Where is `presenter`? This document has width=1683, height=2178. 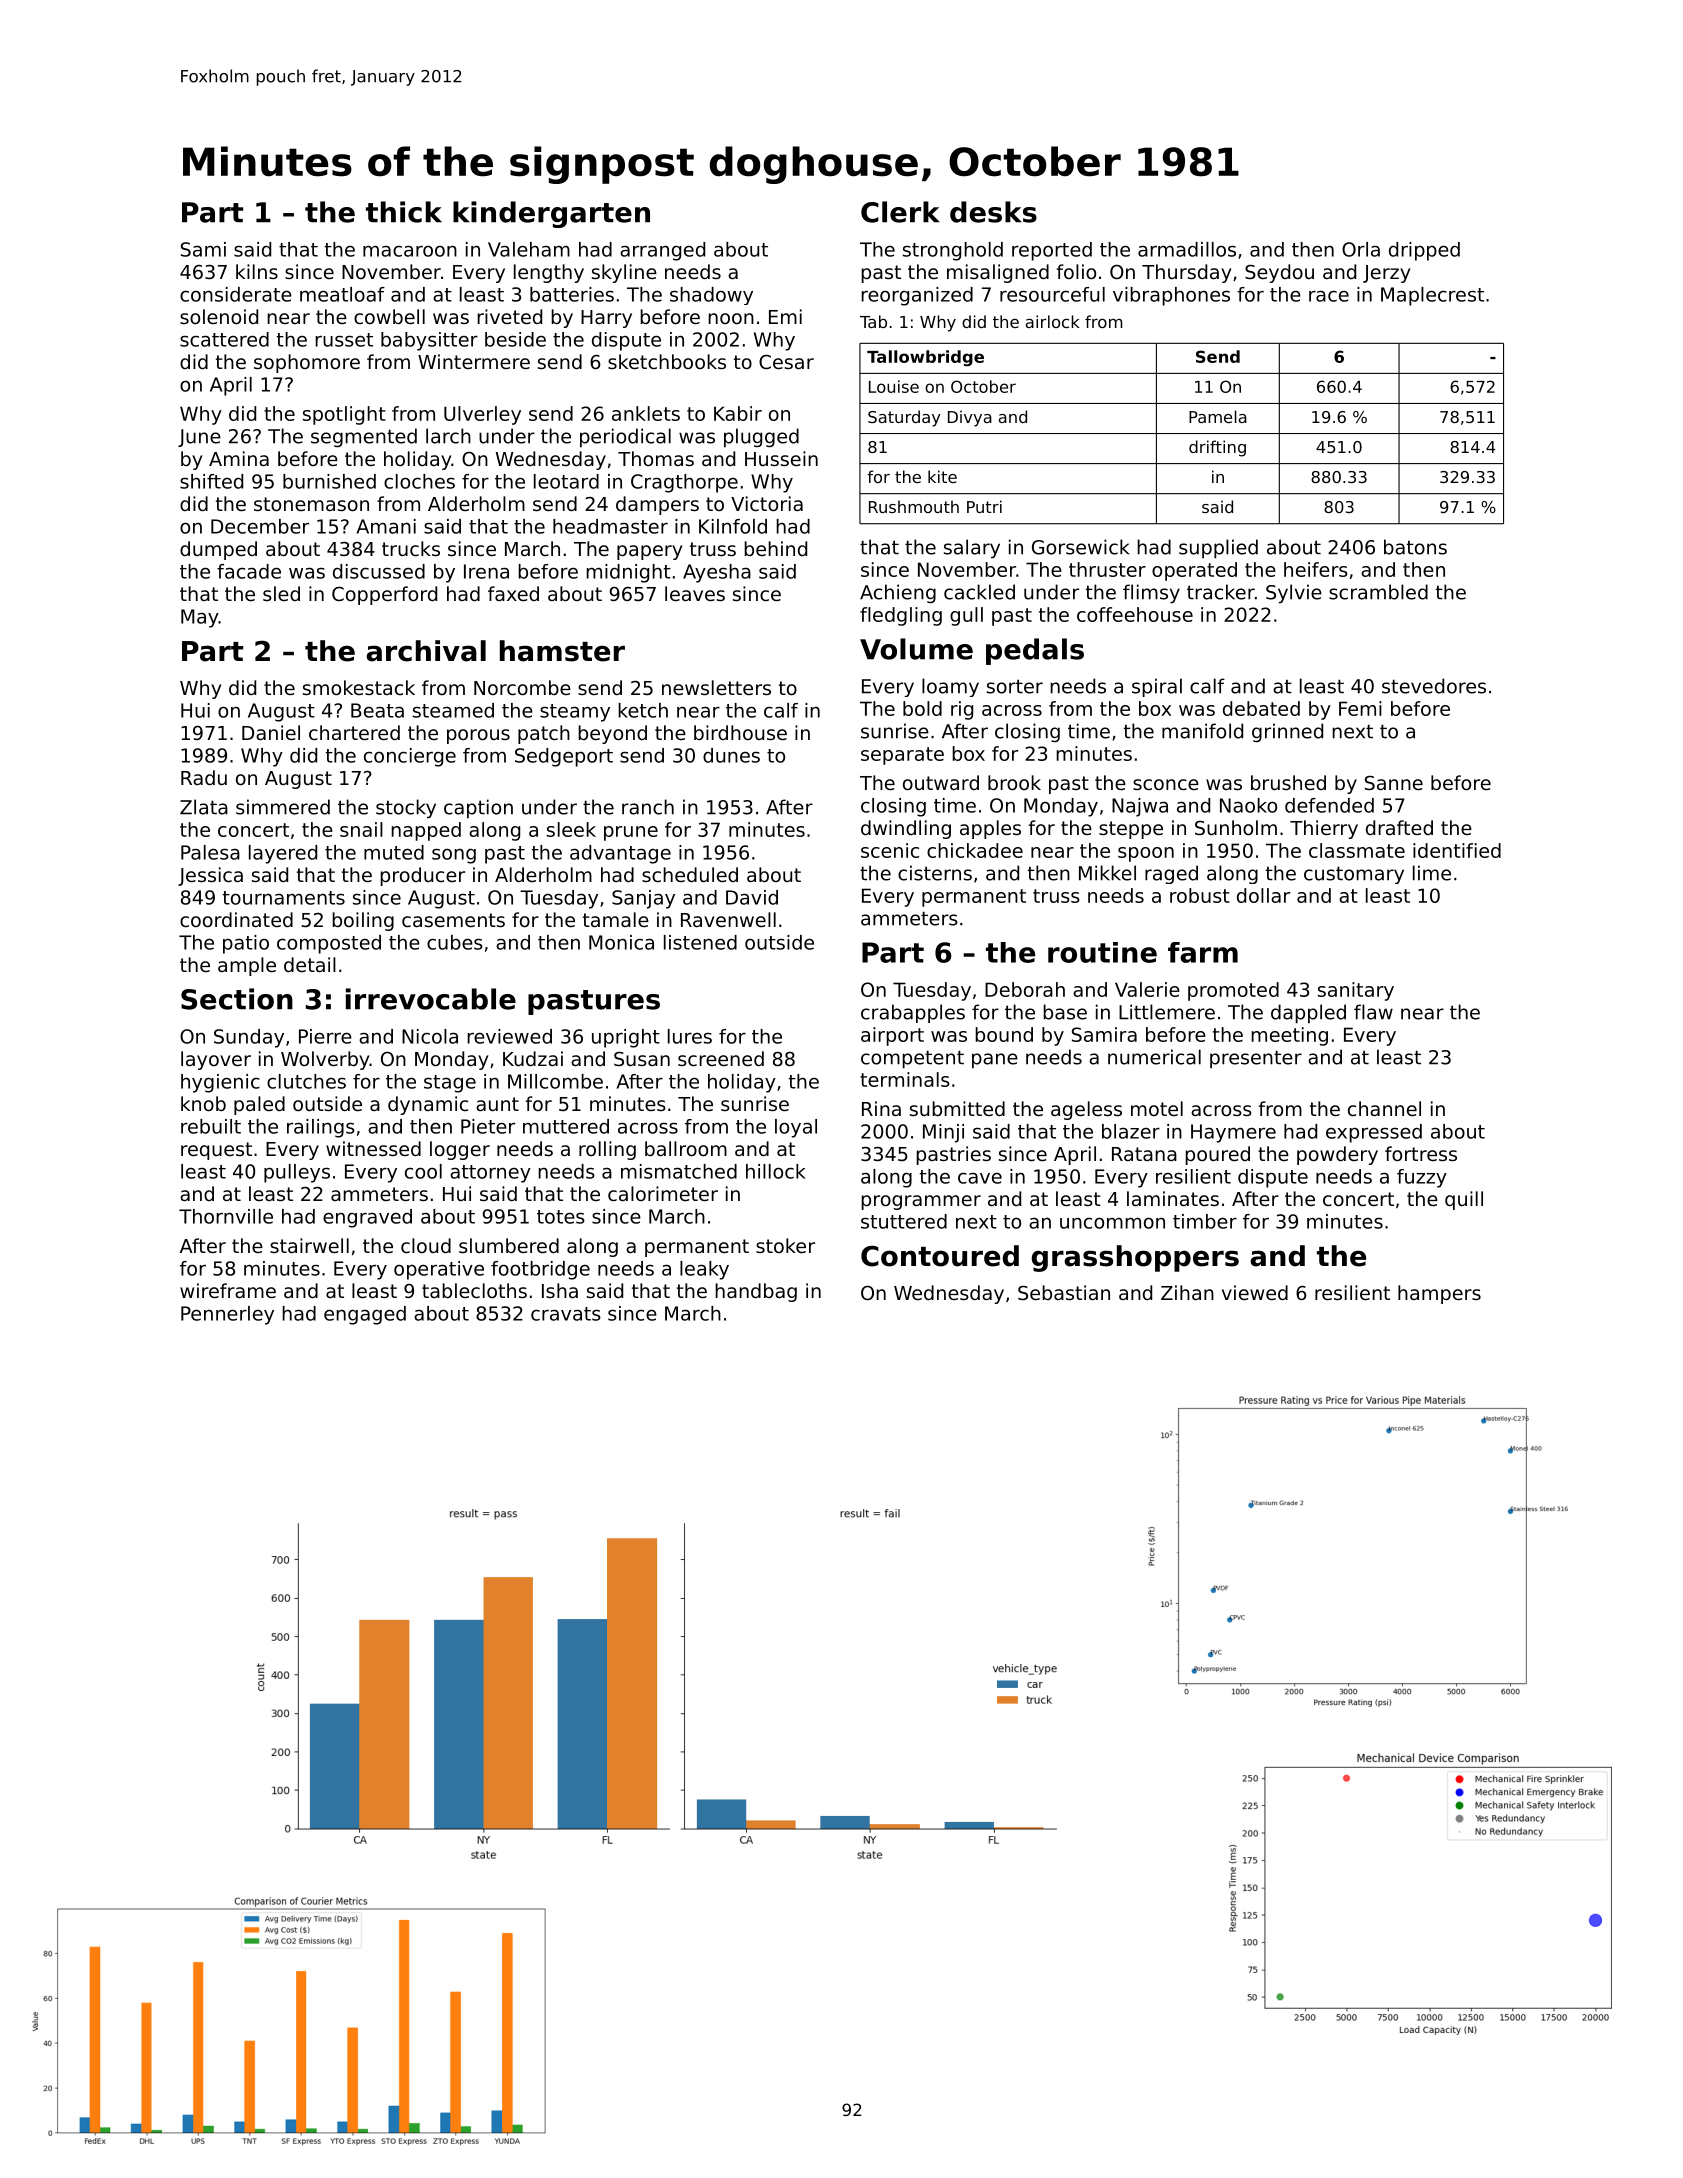 presenter is located at coordinates (1256, 1059).
